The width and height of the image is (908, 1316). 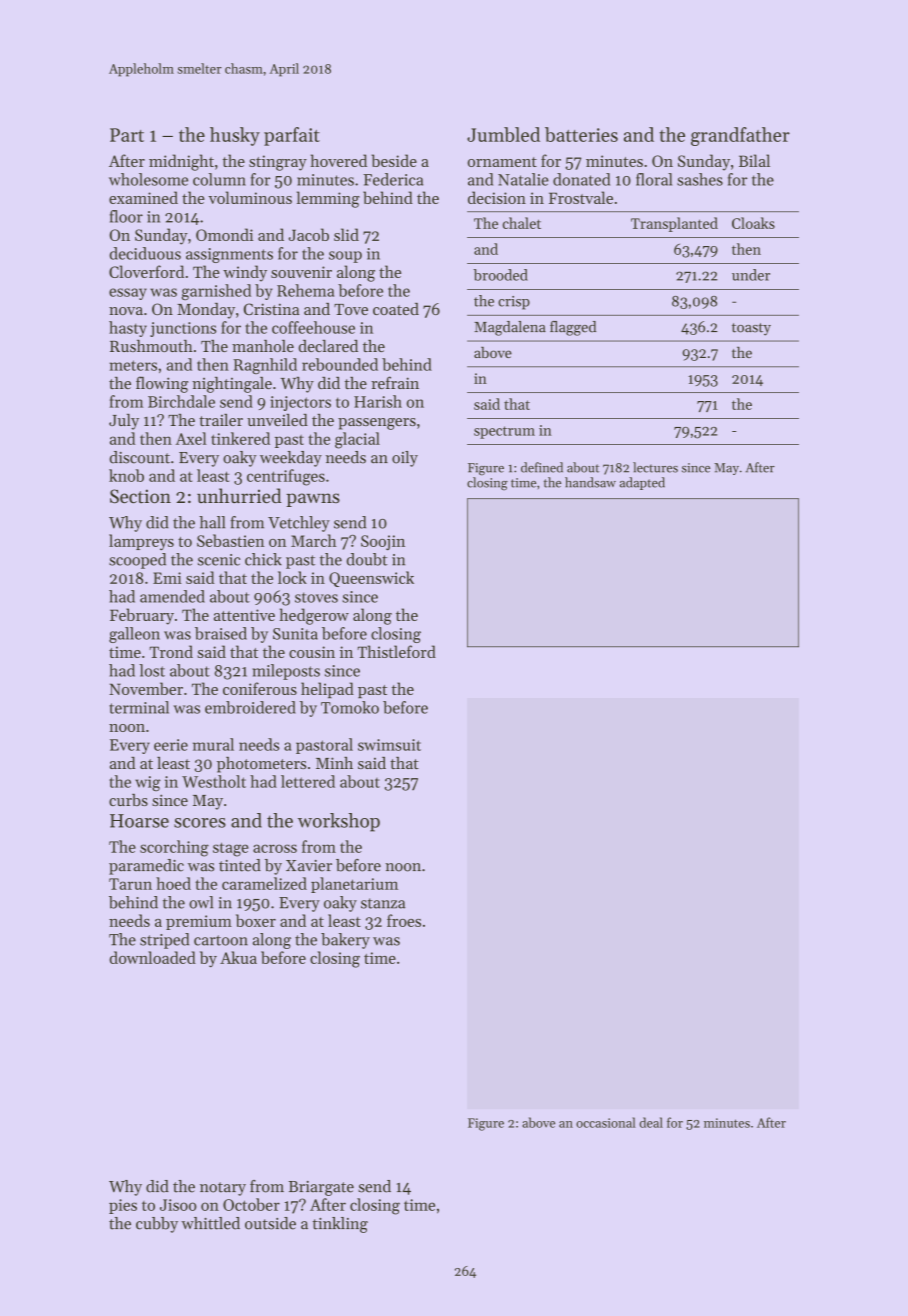 What do you see at coordinates (127, 135) in the image?
I see `Part` at bounding box center [127, 135].
